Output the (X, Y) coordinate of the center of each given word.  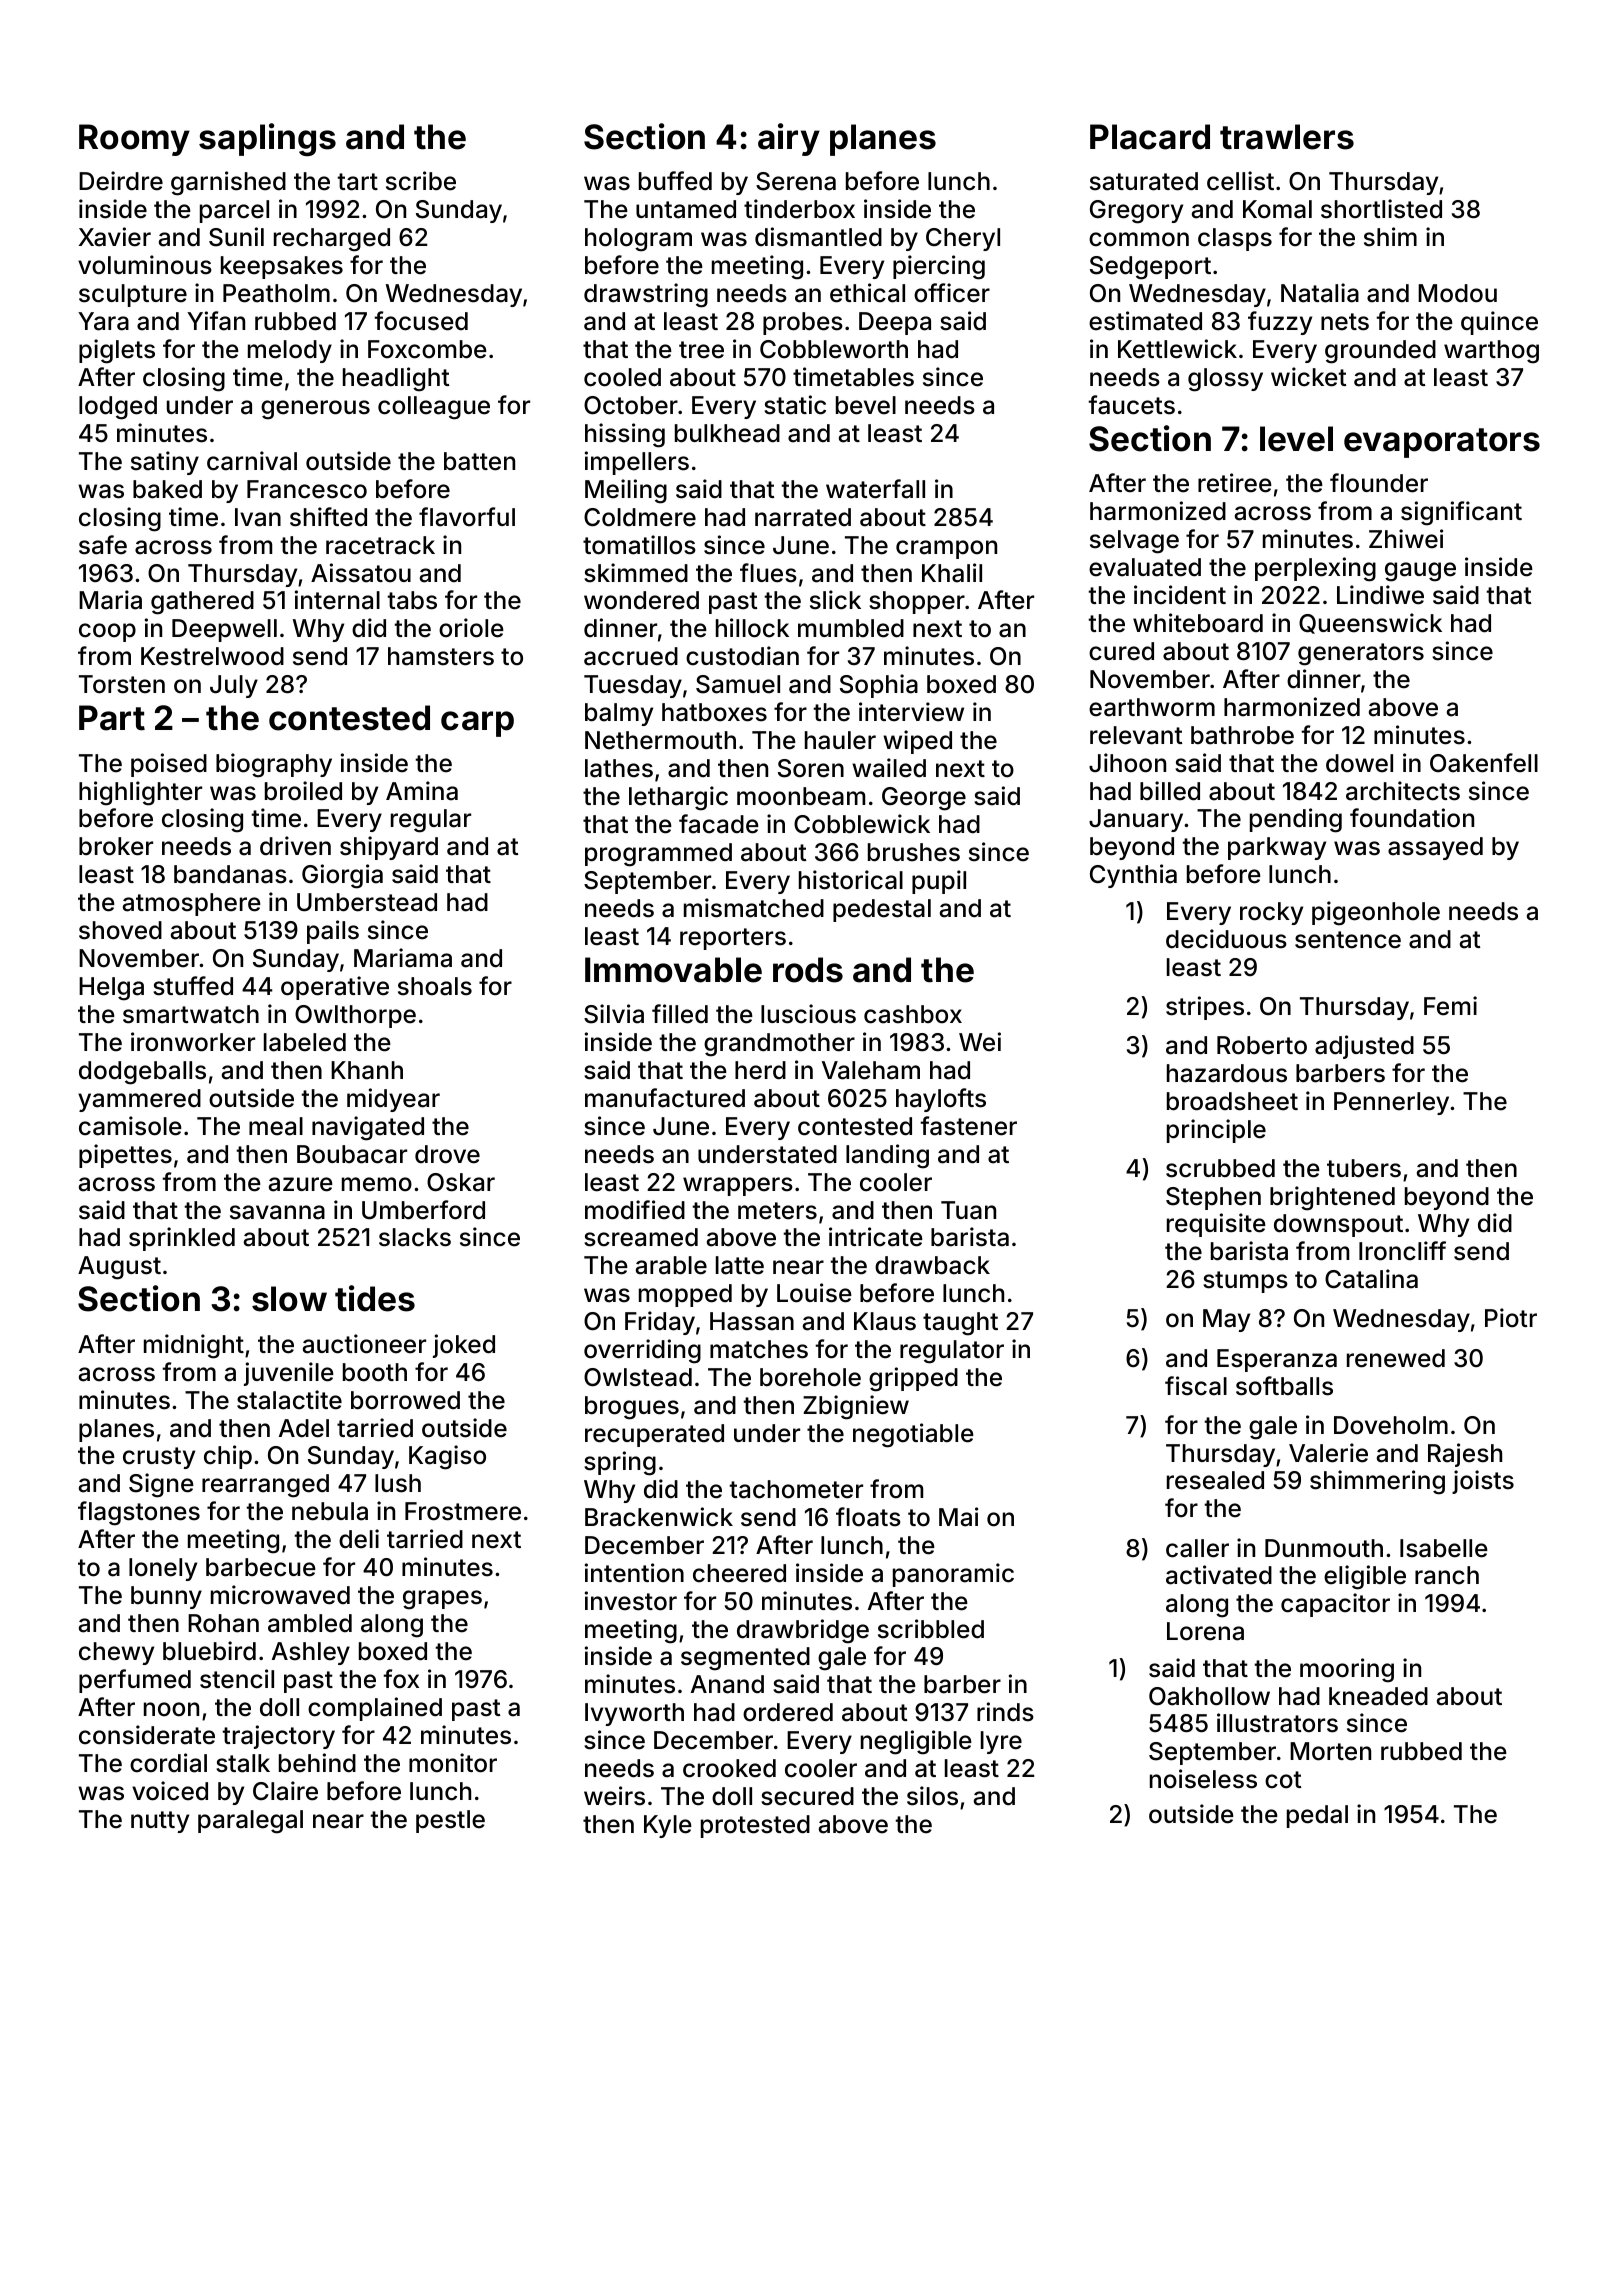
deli (359, 1539)
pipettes (125, 1156)
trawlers (1287, 137)
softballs (1284, 1386)
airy (789, 139)
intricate (876, 1237)
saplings (267, 139)
